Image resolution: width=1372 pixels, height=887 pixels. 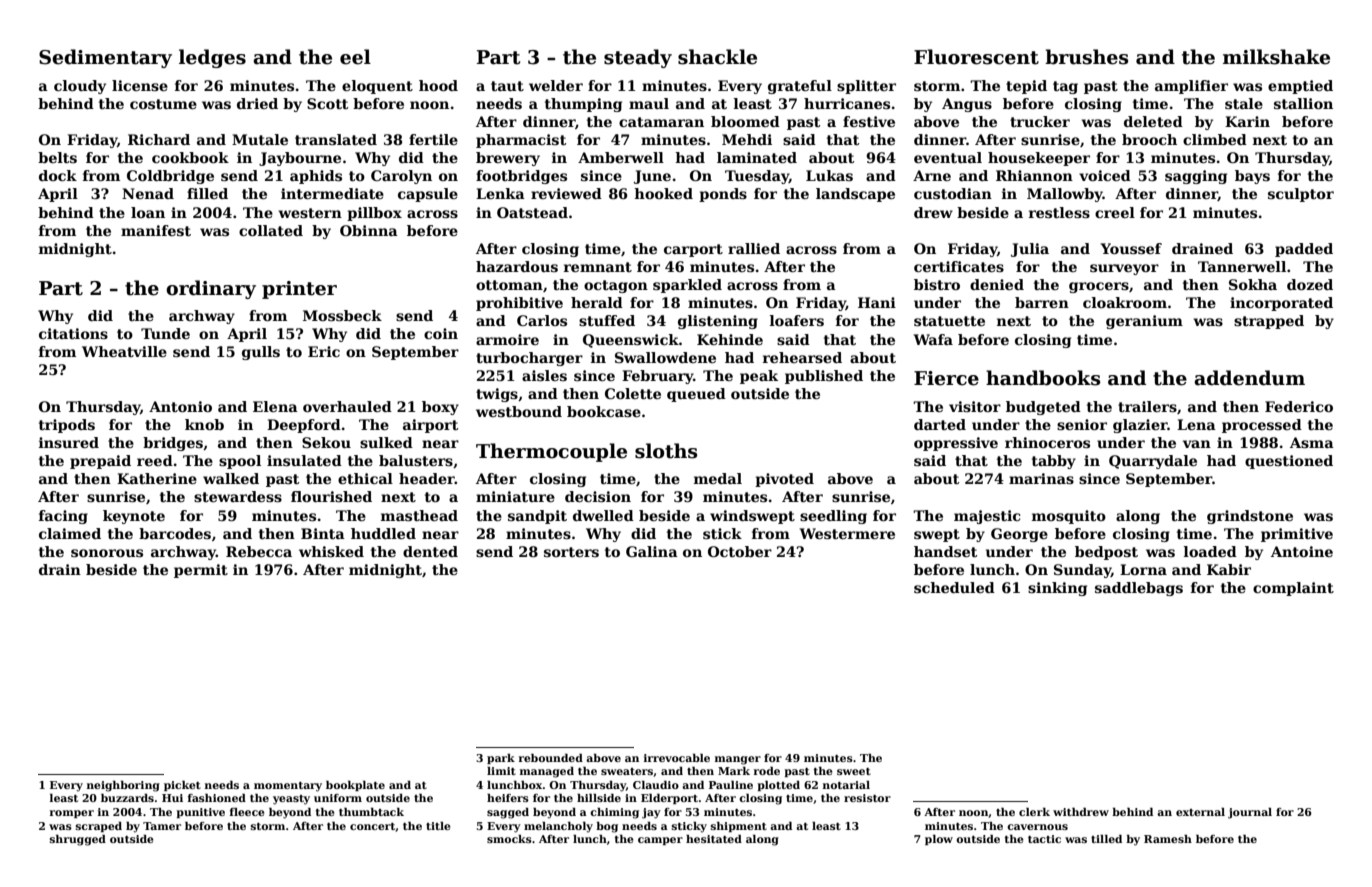 I want to click on manifest, so click(x=156, y=230).
